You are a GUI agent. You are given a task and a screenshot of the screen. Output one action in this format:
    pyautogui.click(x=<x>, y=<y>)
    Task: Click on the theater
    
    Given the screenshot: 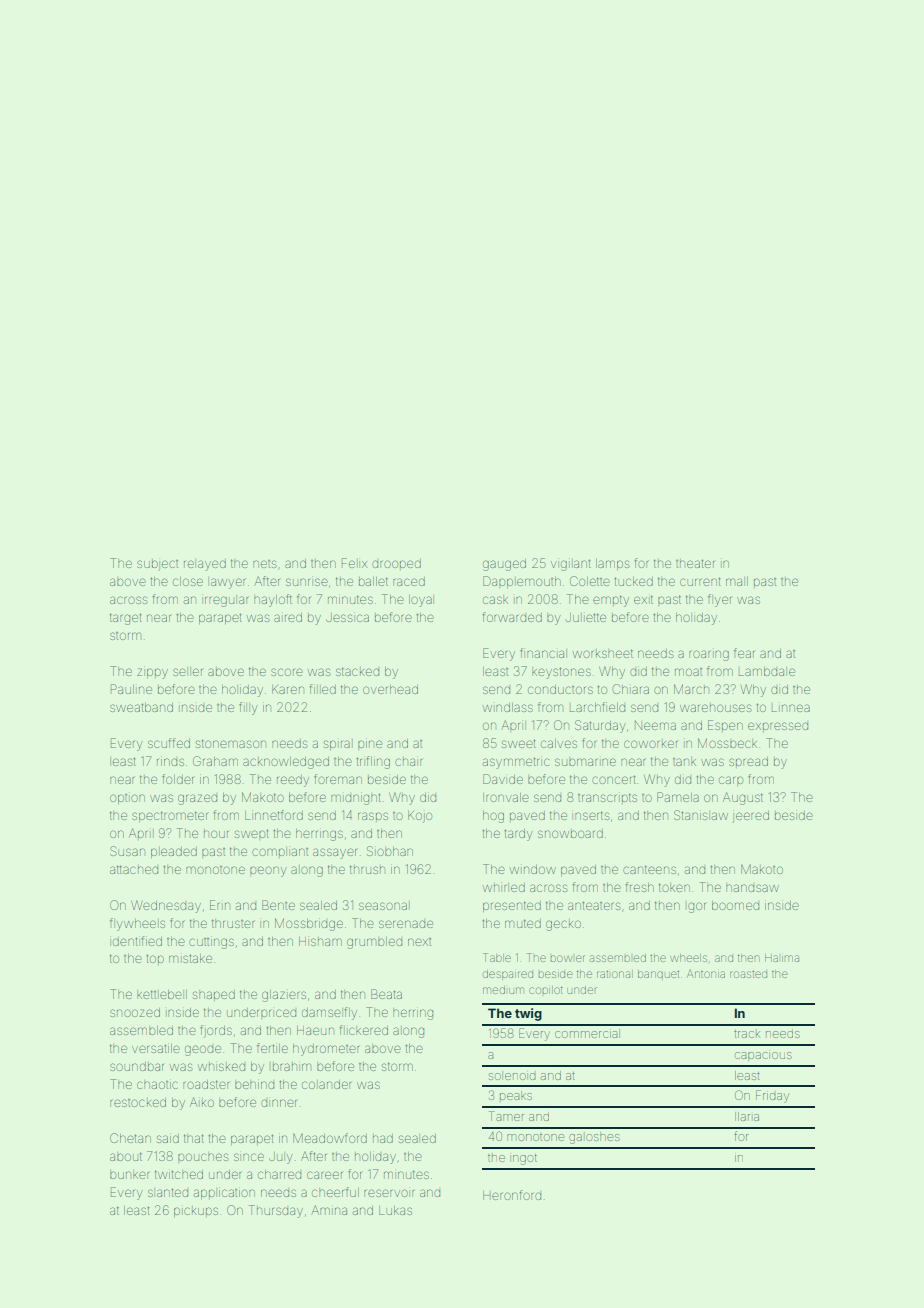 What is the action you would take?
    pyautogui.click(x=695, y=563)
